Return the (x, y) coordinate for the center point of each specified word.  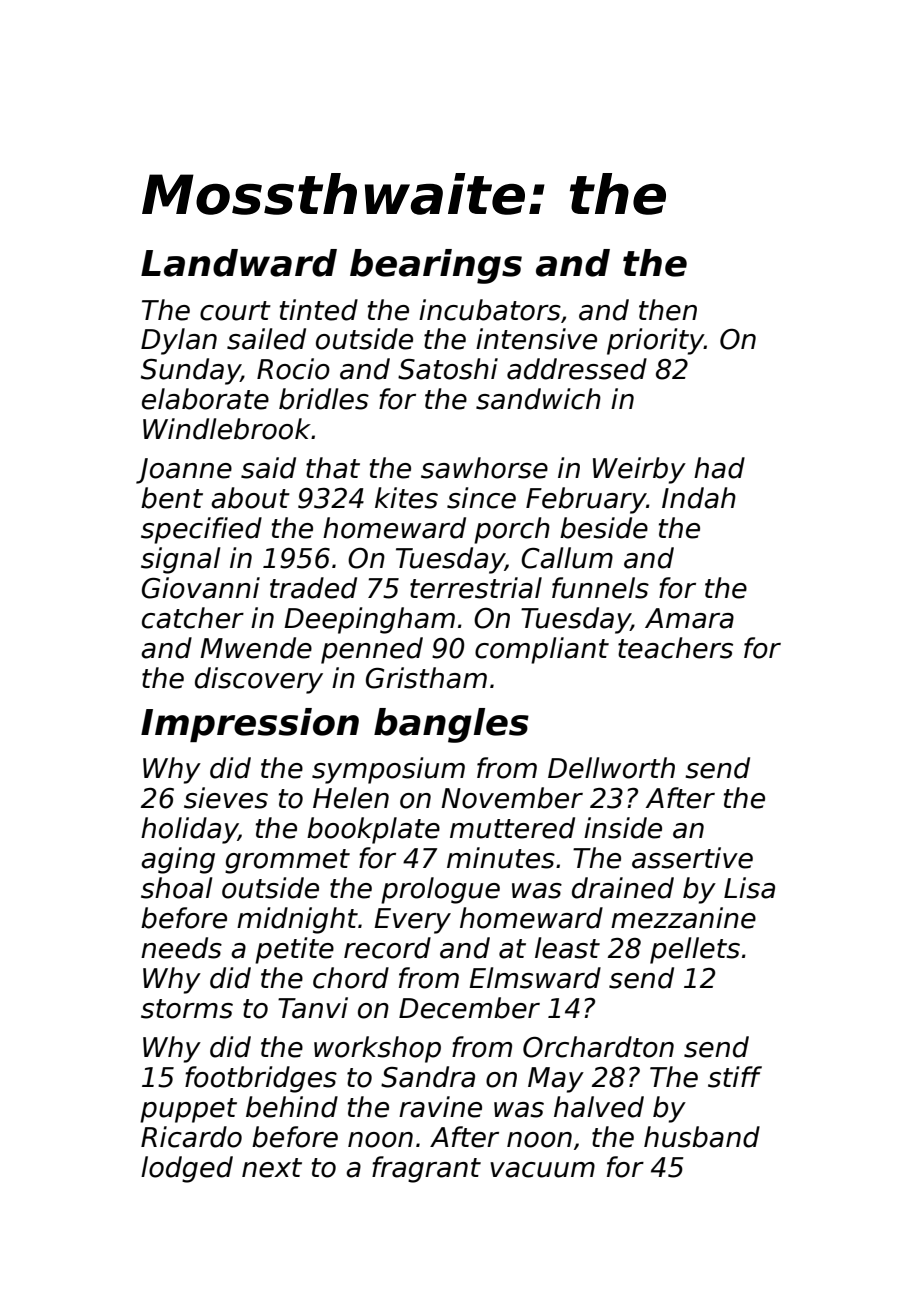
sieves (226, 798)
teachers (675, 648)
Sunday (191, 371)
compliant (542, 650)
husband (702, 1137)
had (719, 468)
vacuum (542, 1170)
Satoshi (448, 369)
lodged (187, 1169)
